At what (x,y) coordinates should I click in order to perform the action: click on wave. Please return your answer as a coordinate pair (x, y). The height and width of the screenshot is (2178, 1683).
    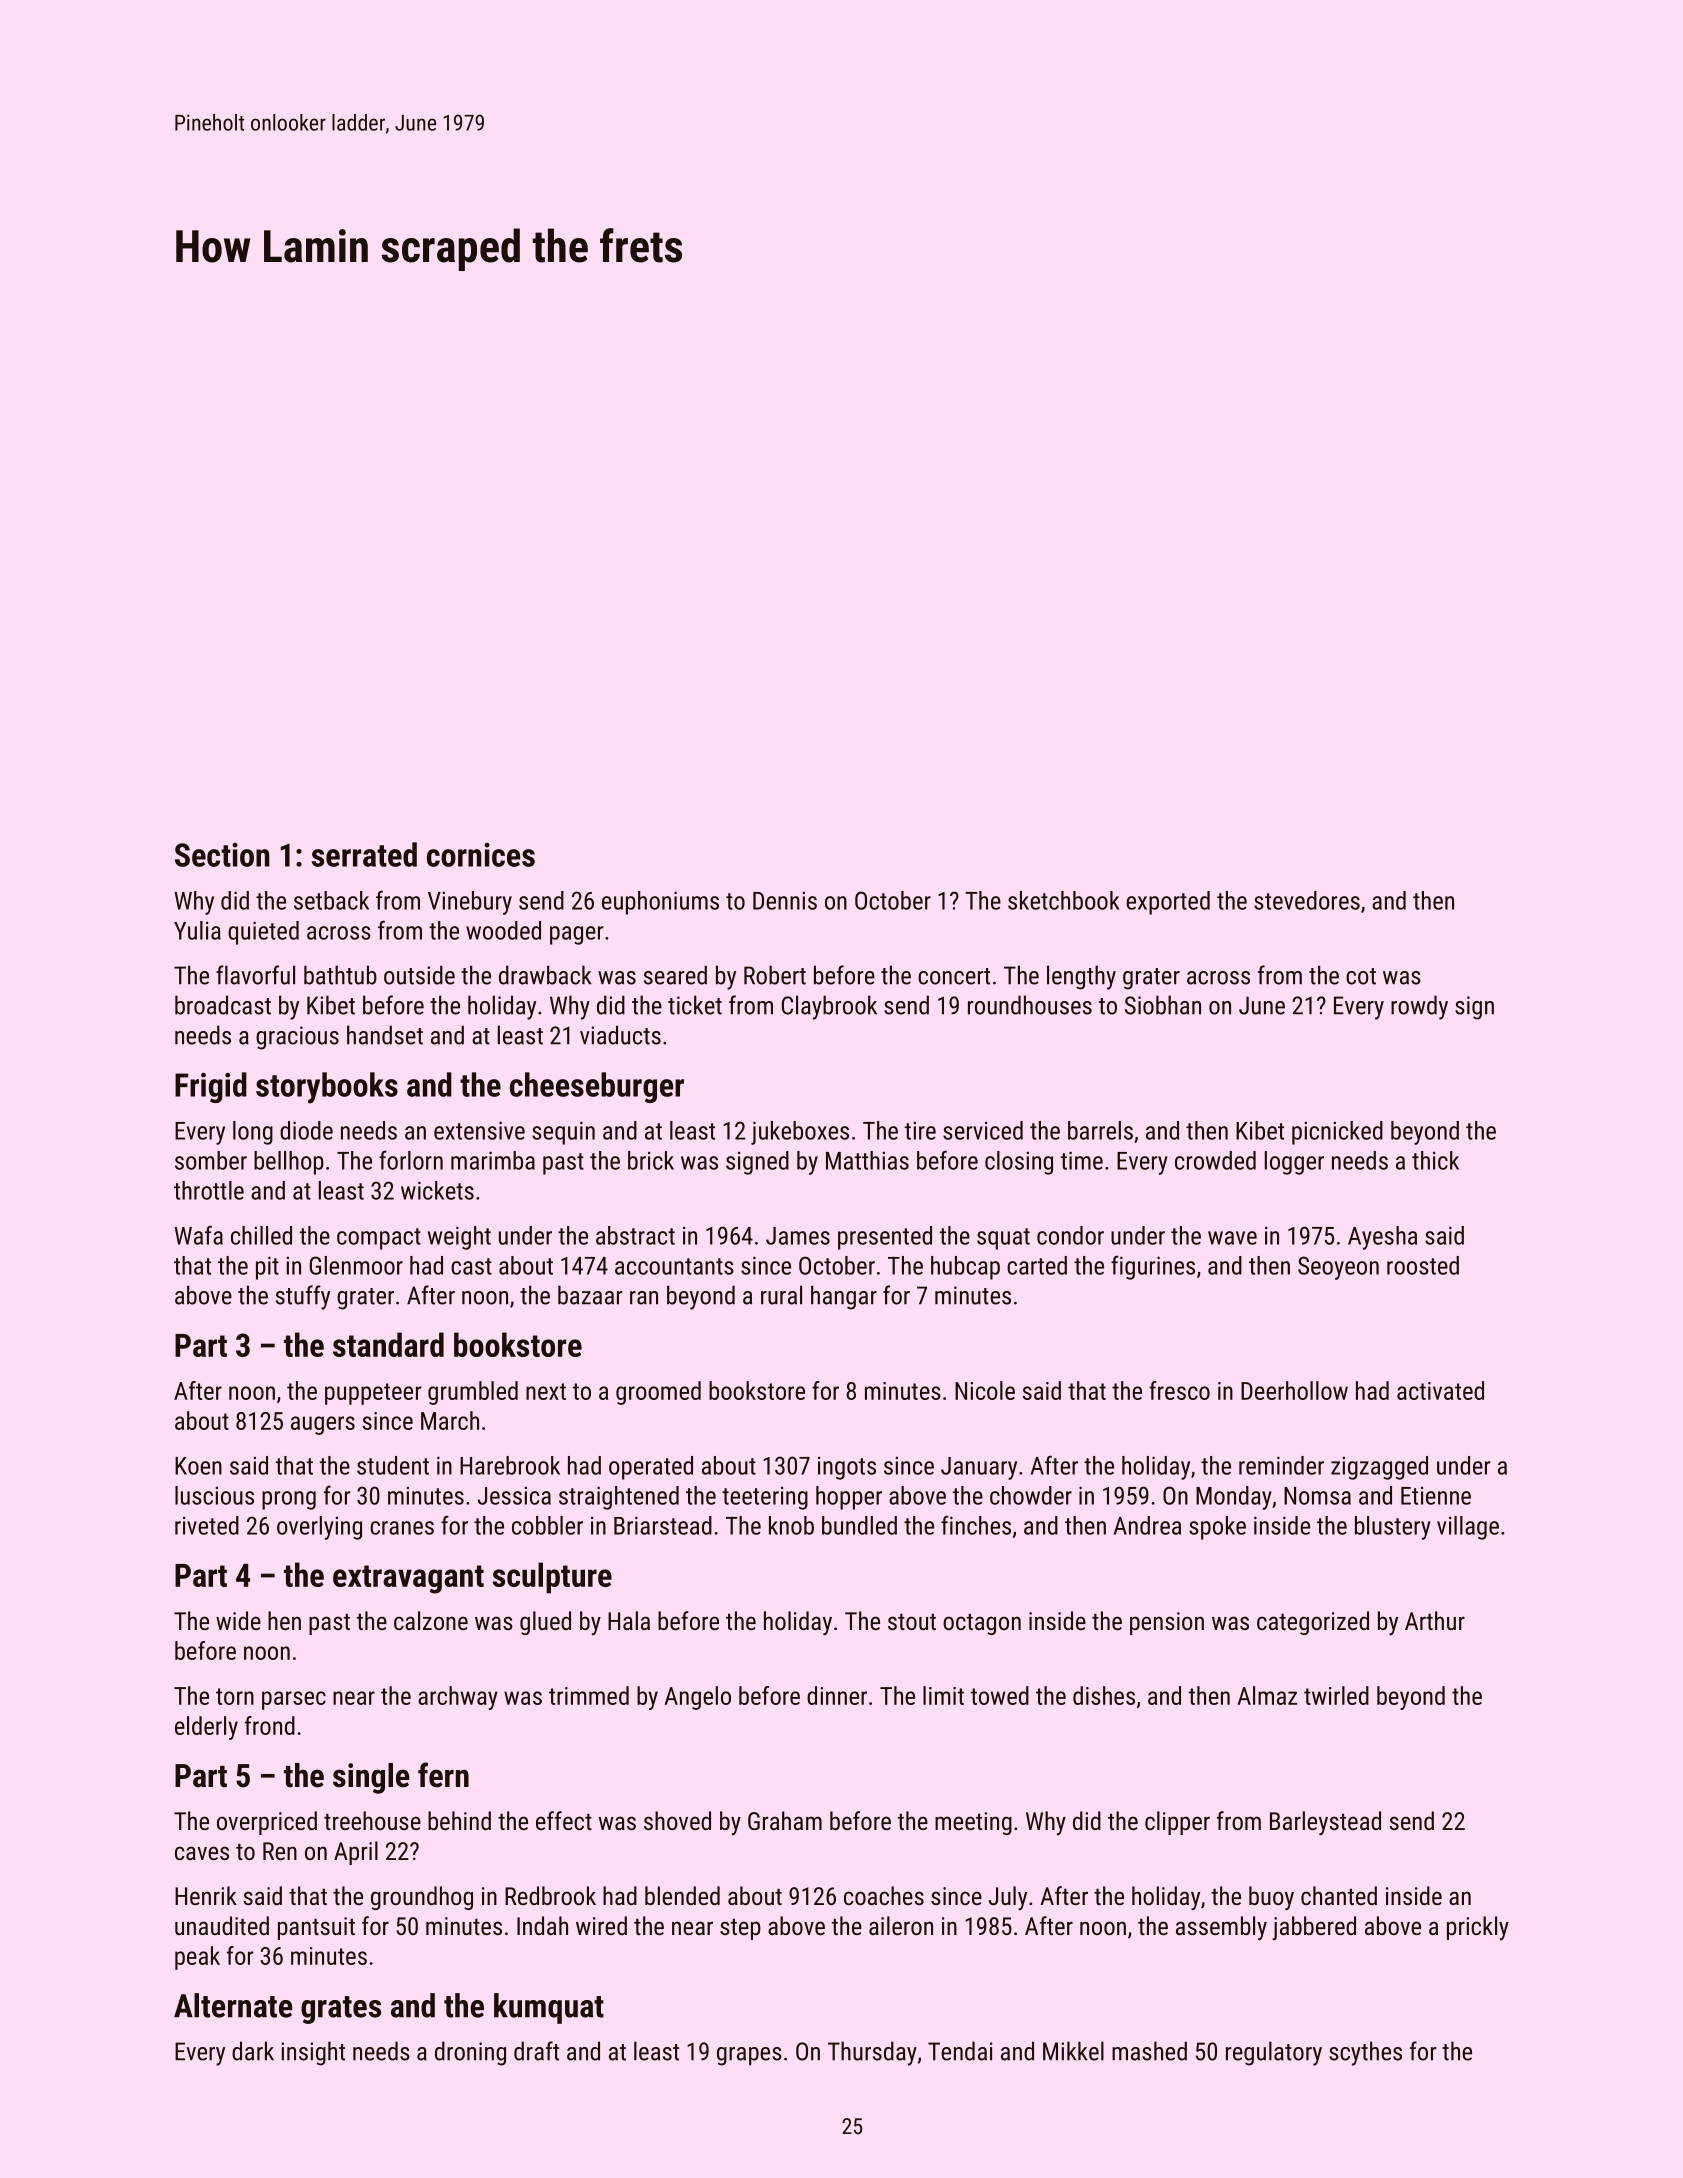
    Looking at the image, I should click on (1232, 1238).
